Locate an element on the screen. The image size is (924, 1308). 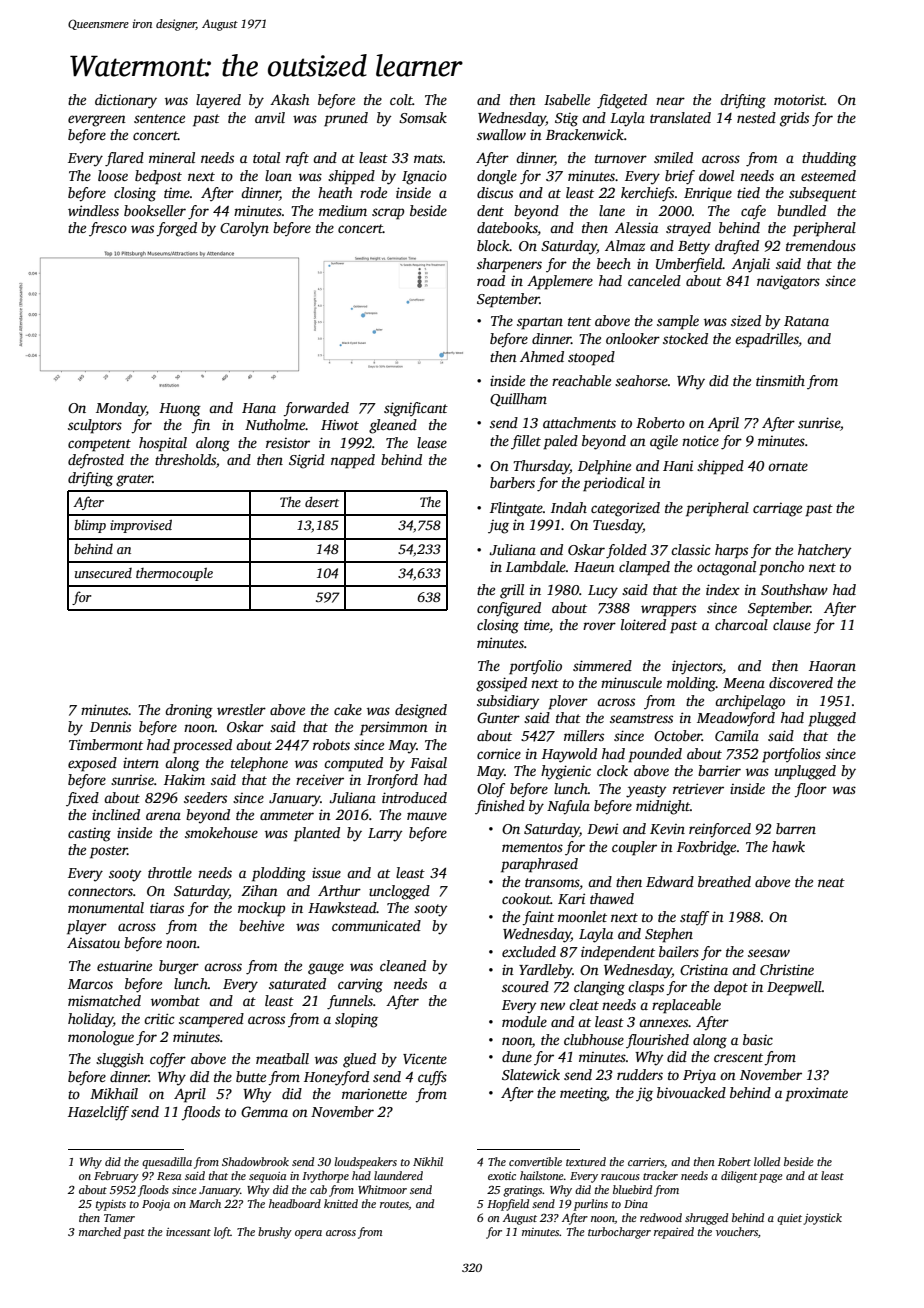
datebooks is located at coordinates (507, 229).
